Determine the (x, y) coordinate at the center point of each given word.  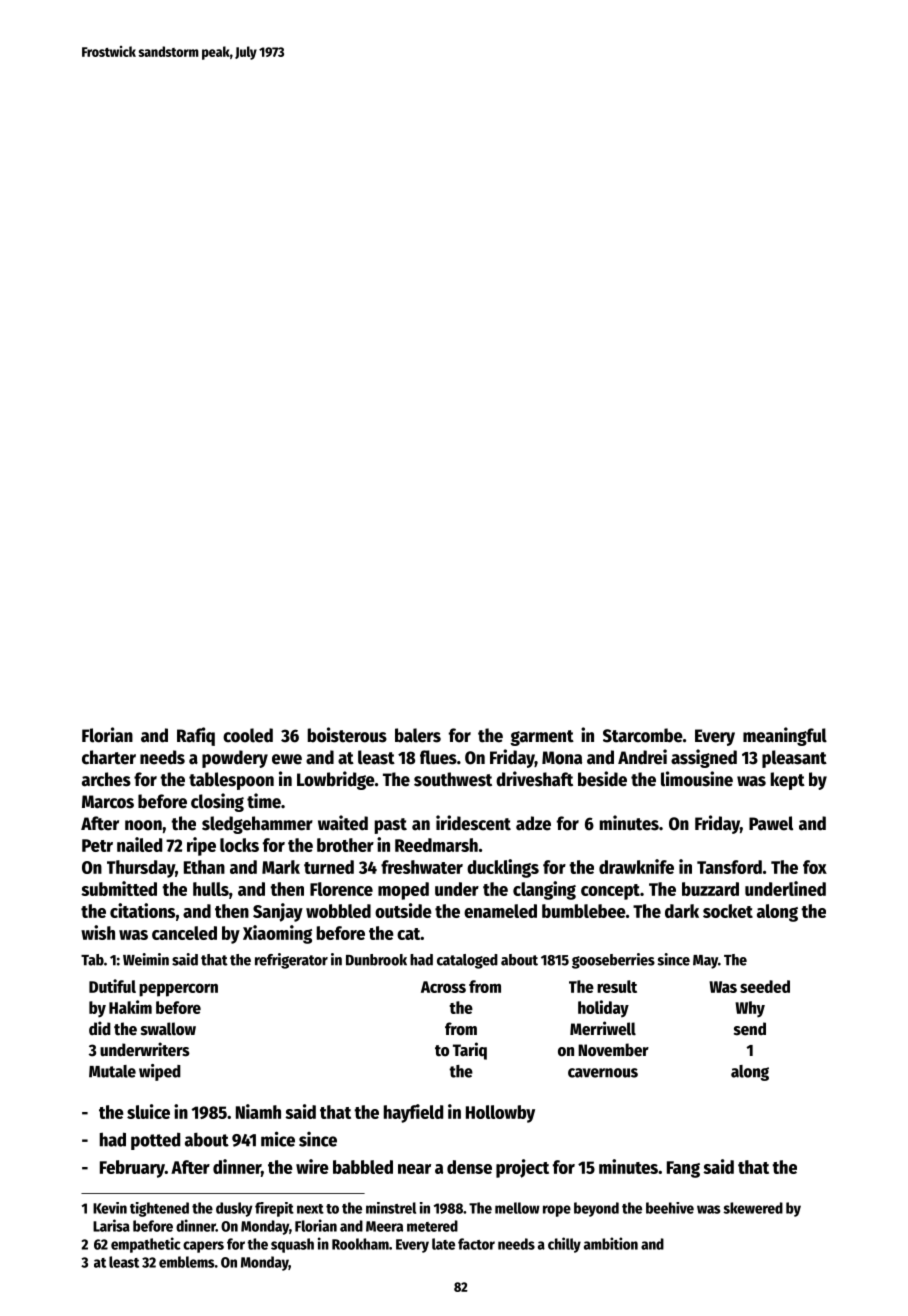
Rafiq (196, 736)
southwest (453, 779)
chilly (564, 1245)
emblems (187, 1262)
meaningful (785, 736)
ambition (611, 1243)
